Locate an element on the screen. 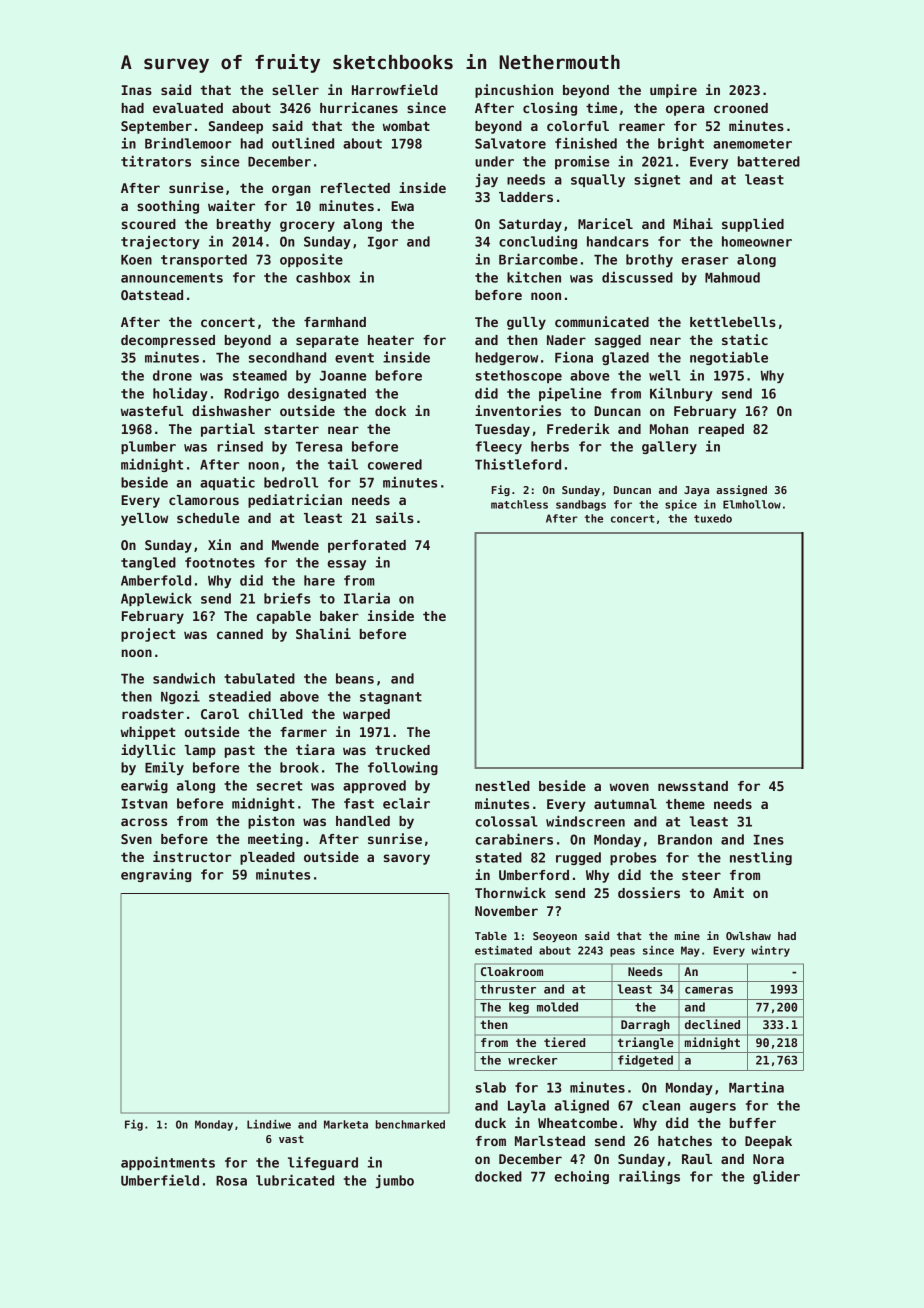  anemometer is located at coordinates (752, 144).
